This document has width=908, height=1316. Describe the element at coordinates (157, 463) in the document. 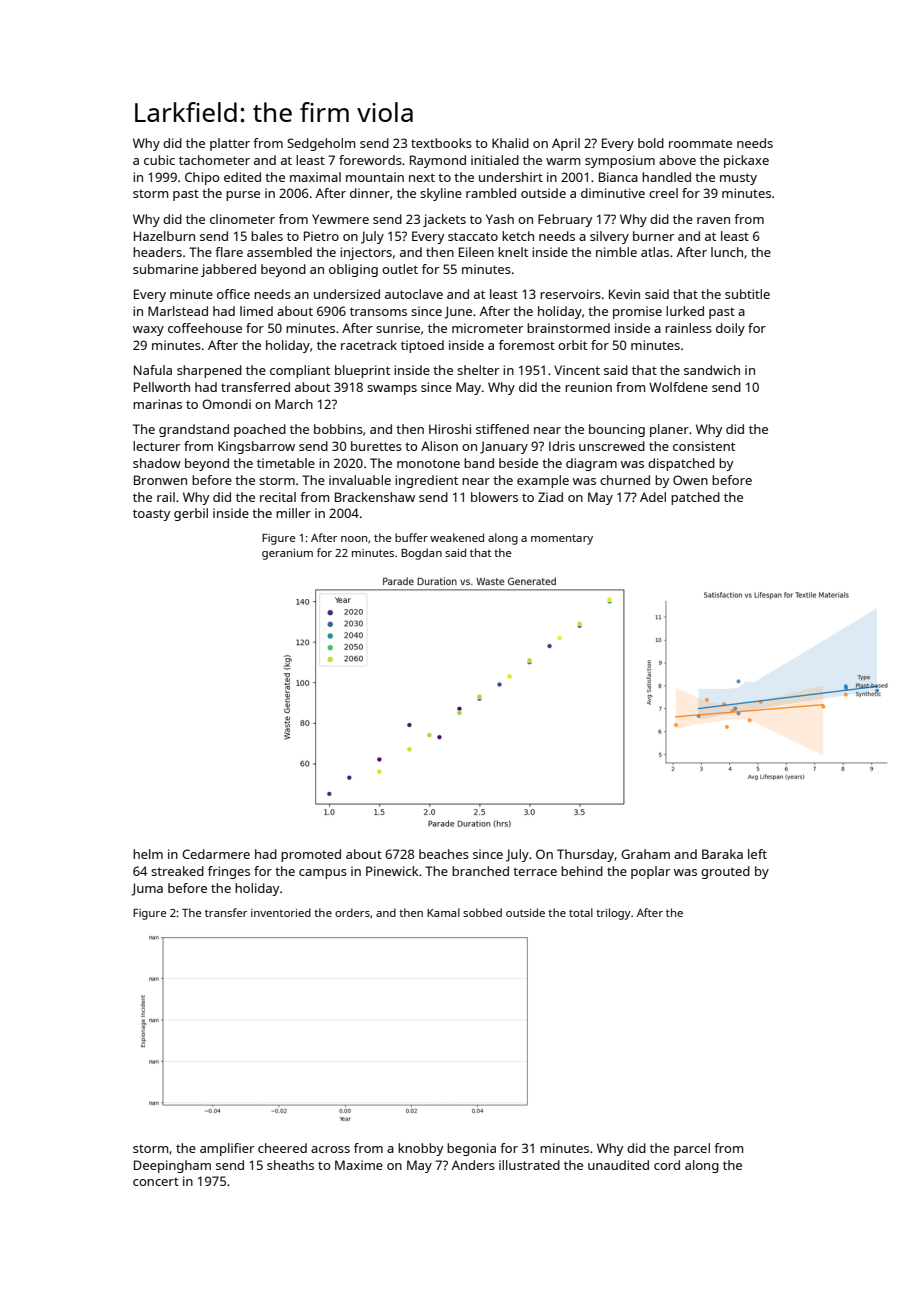

I see `shadow` at that location.
